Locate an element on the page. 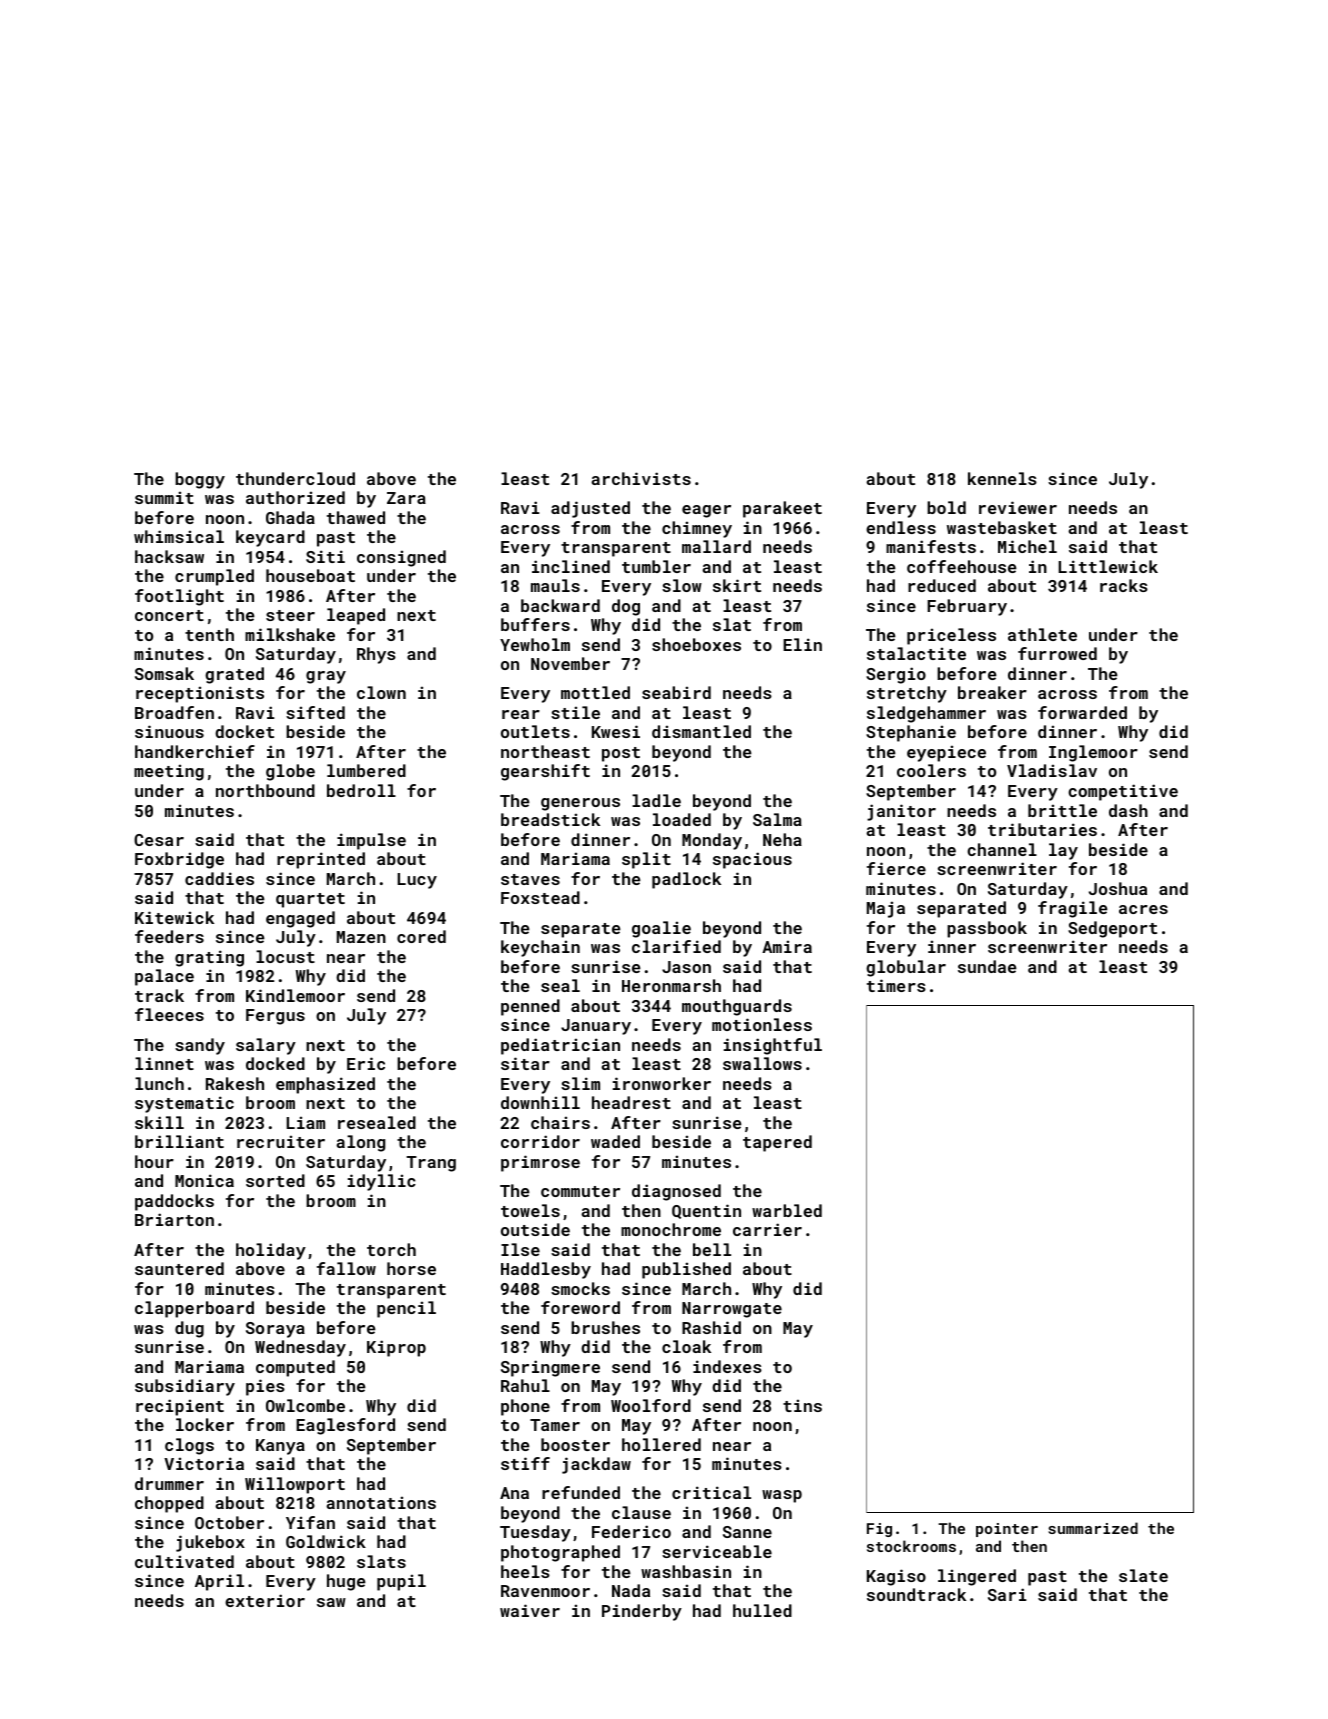 The image size is (1328, 1719). Foxstead is located at coordinates (540, 897).
